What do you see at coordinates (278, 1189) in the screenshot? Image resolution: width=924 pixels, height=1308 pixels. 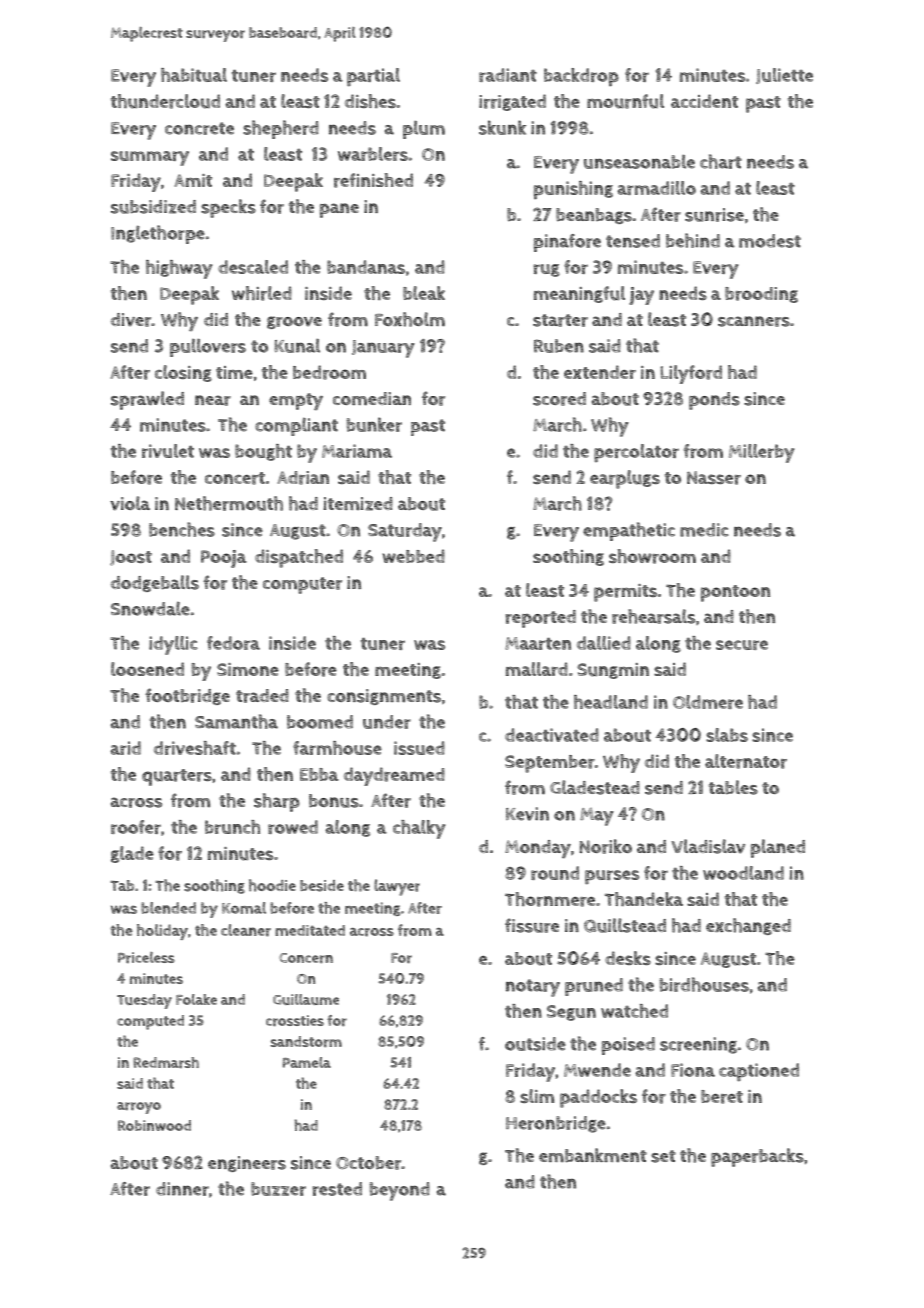 I see `buzzer` at bounding box center [278, 1189].
